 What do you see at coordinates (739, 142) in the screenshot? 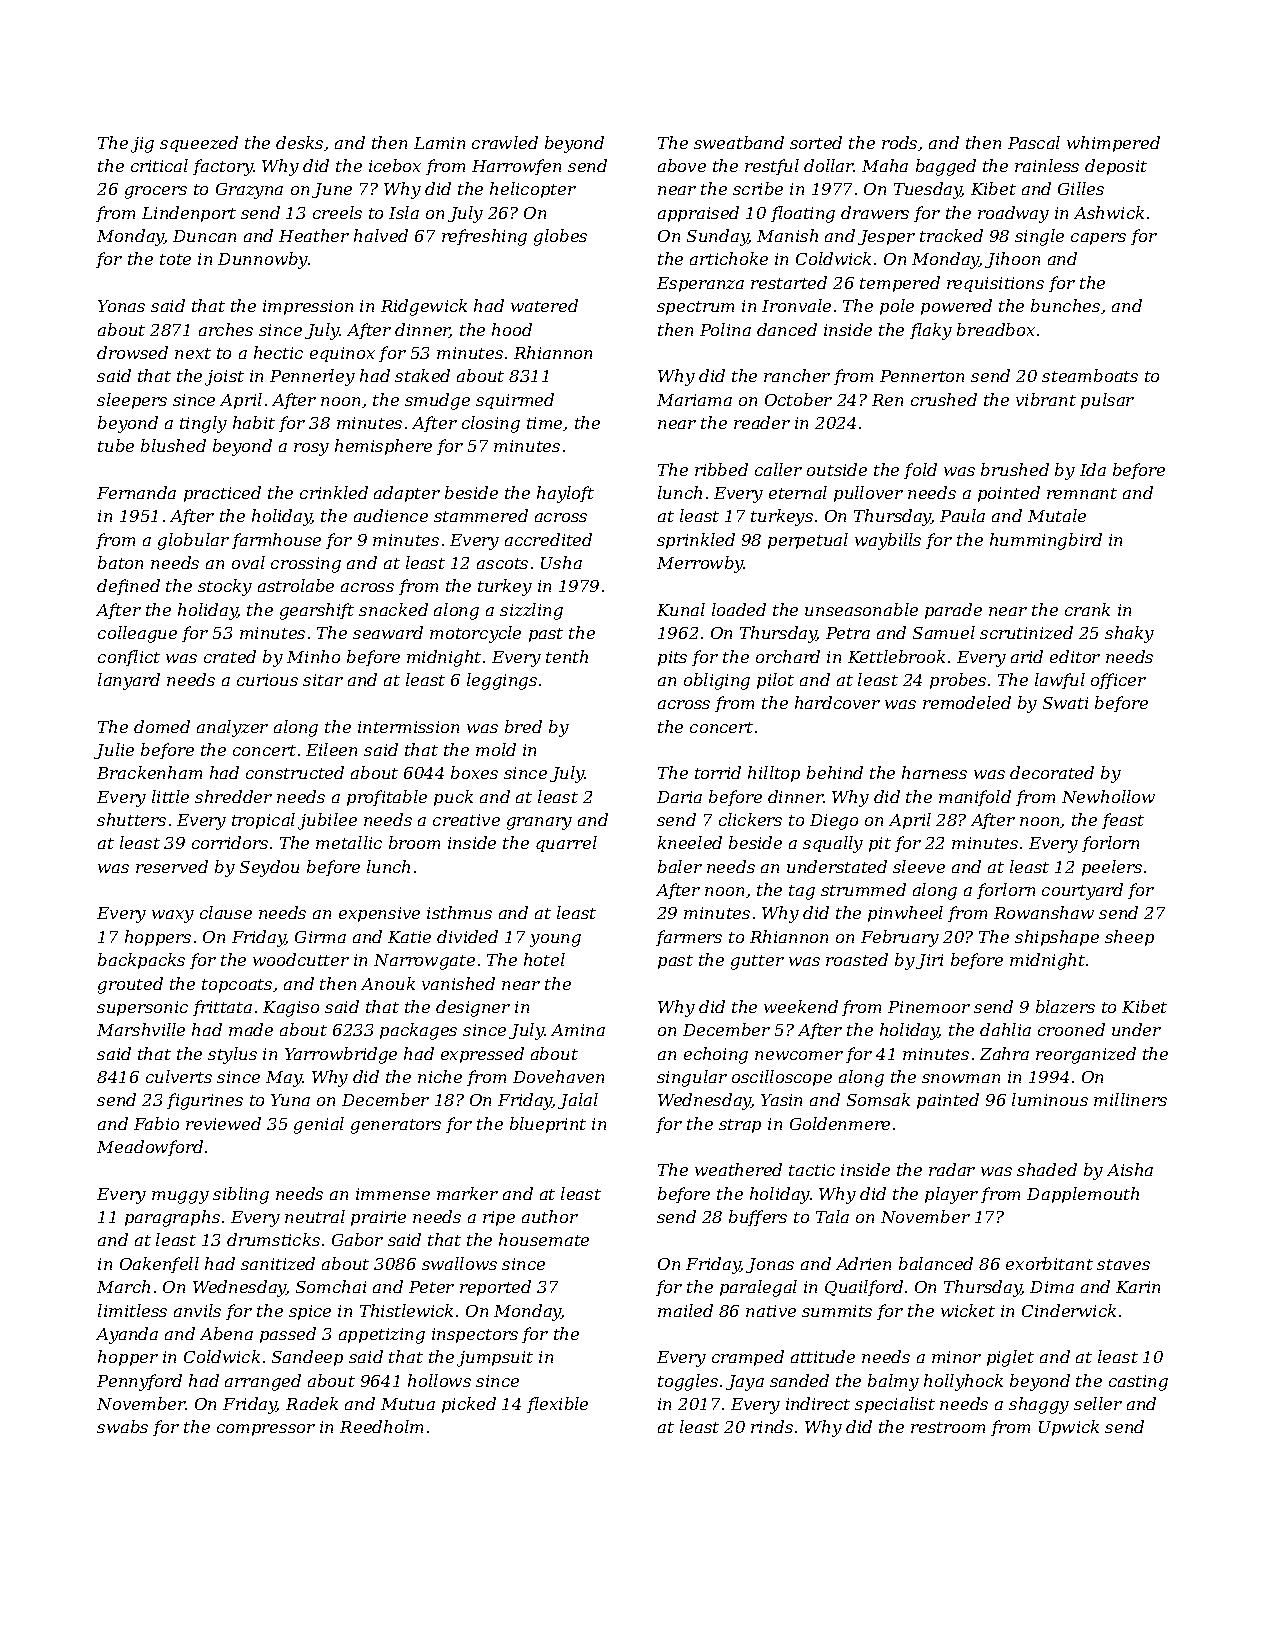
I see `sweatband` at bounding box center [739, 142].
